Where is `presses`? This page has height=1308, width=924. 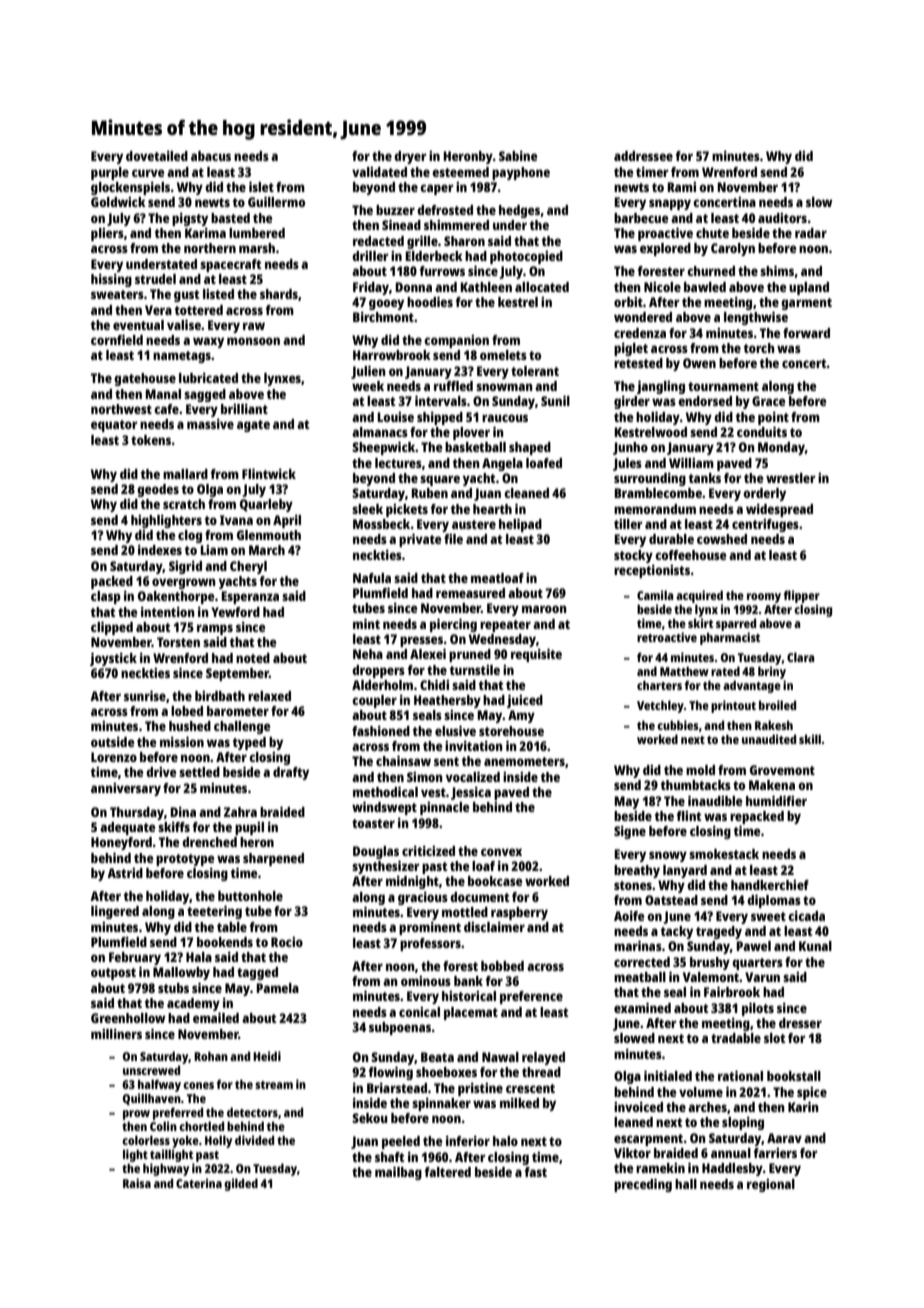
presses is located at coordinates (421, 641).
